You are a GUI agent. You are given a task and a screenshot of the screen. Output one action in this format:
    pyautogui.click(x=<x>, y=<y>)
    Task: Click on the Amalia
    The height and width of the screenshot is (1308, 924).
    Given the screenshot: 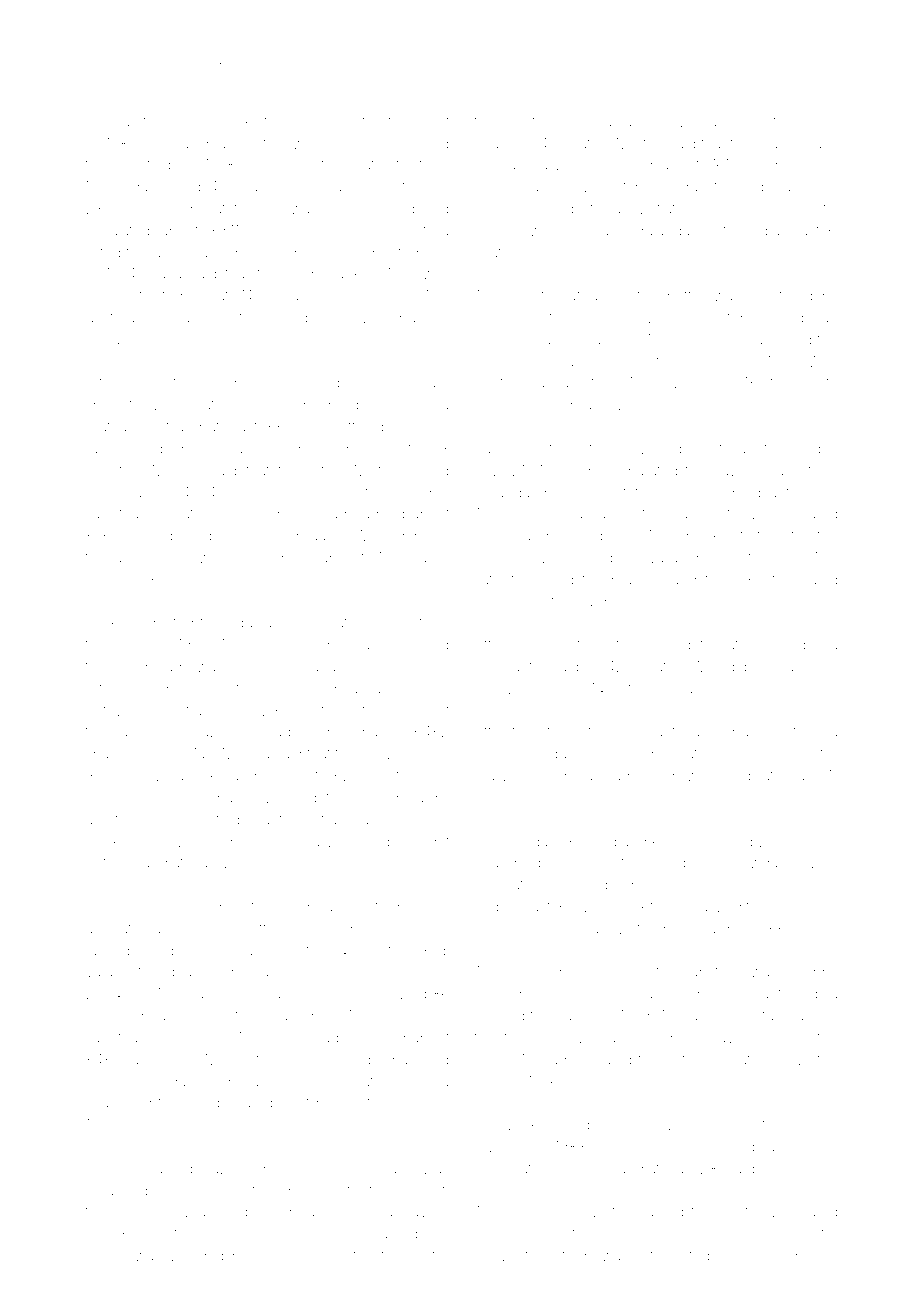 What is the action you would take?
    pyautogui.click(x=107, y=121)
